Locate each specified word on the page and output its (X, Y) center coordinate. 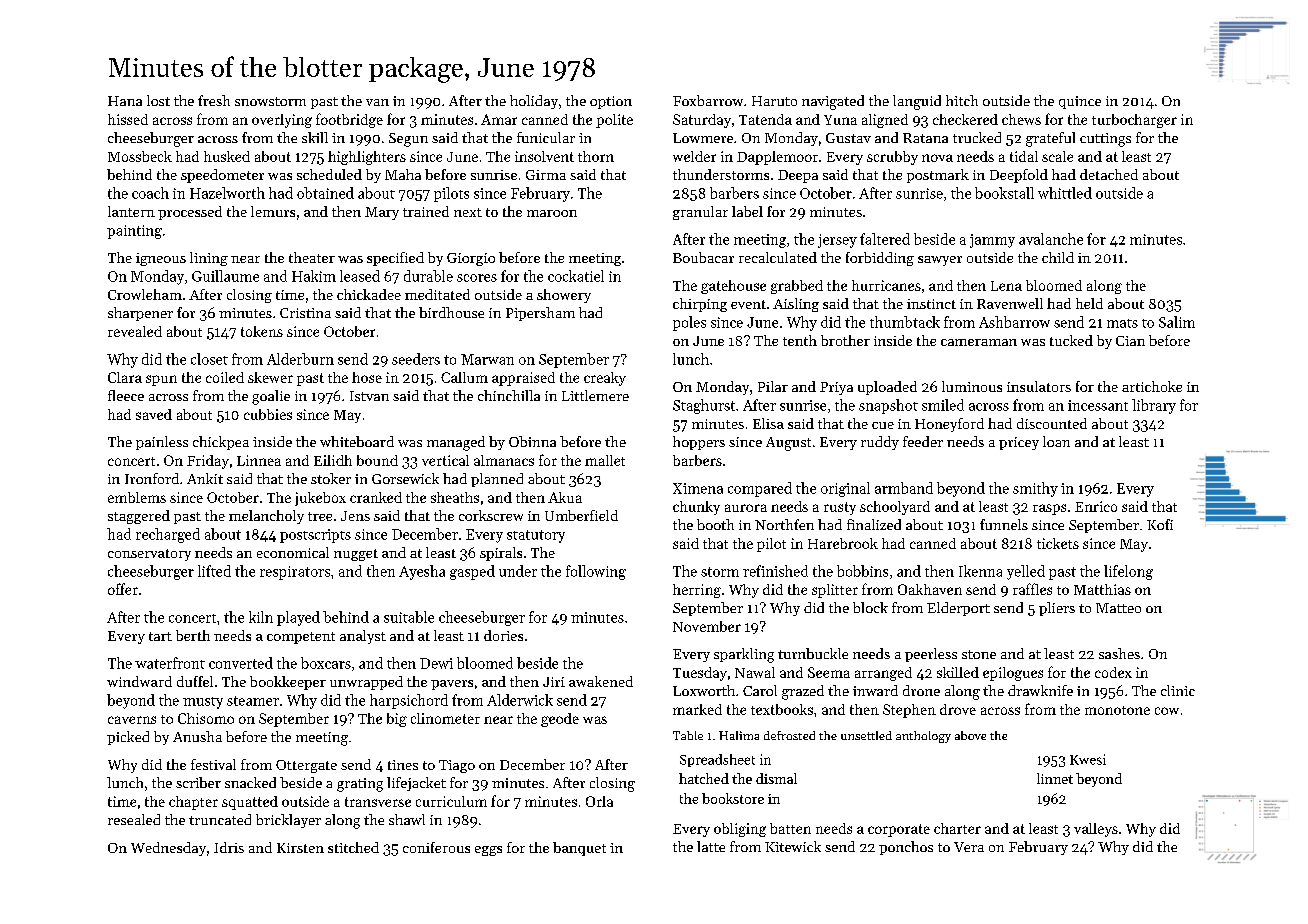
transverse (378, 802)
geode (560, 720)
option (611, 102)
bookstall (1004, 193)
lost (158, 100)
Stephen (909, 711)
